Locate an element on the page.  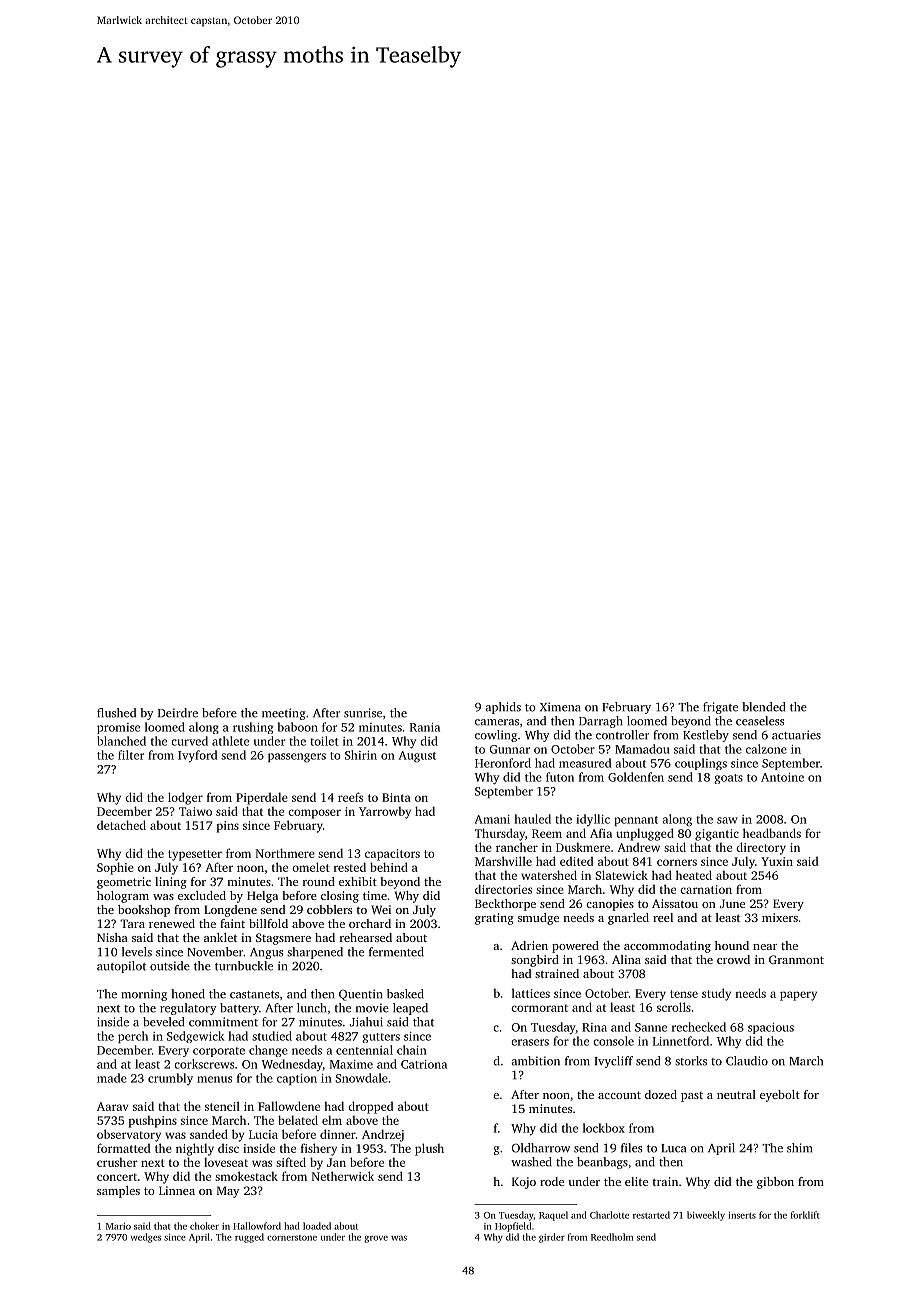
spacious is located at coordinates (771, 1028).
